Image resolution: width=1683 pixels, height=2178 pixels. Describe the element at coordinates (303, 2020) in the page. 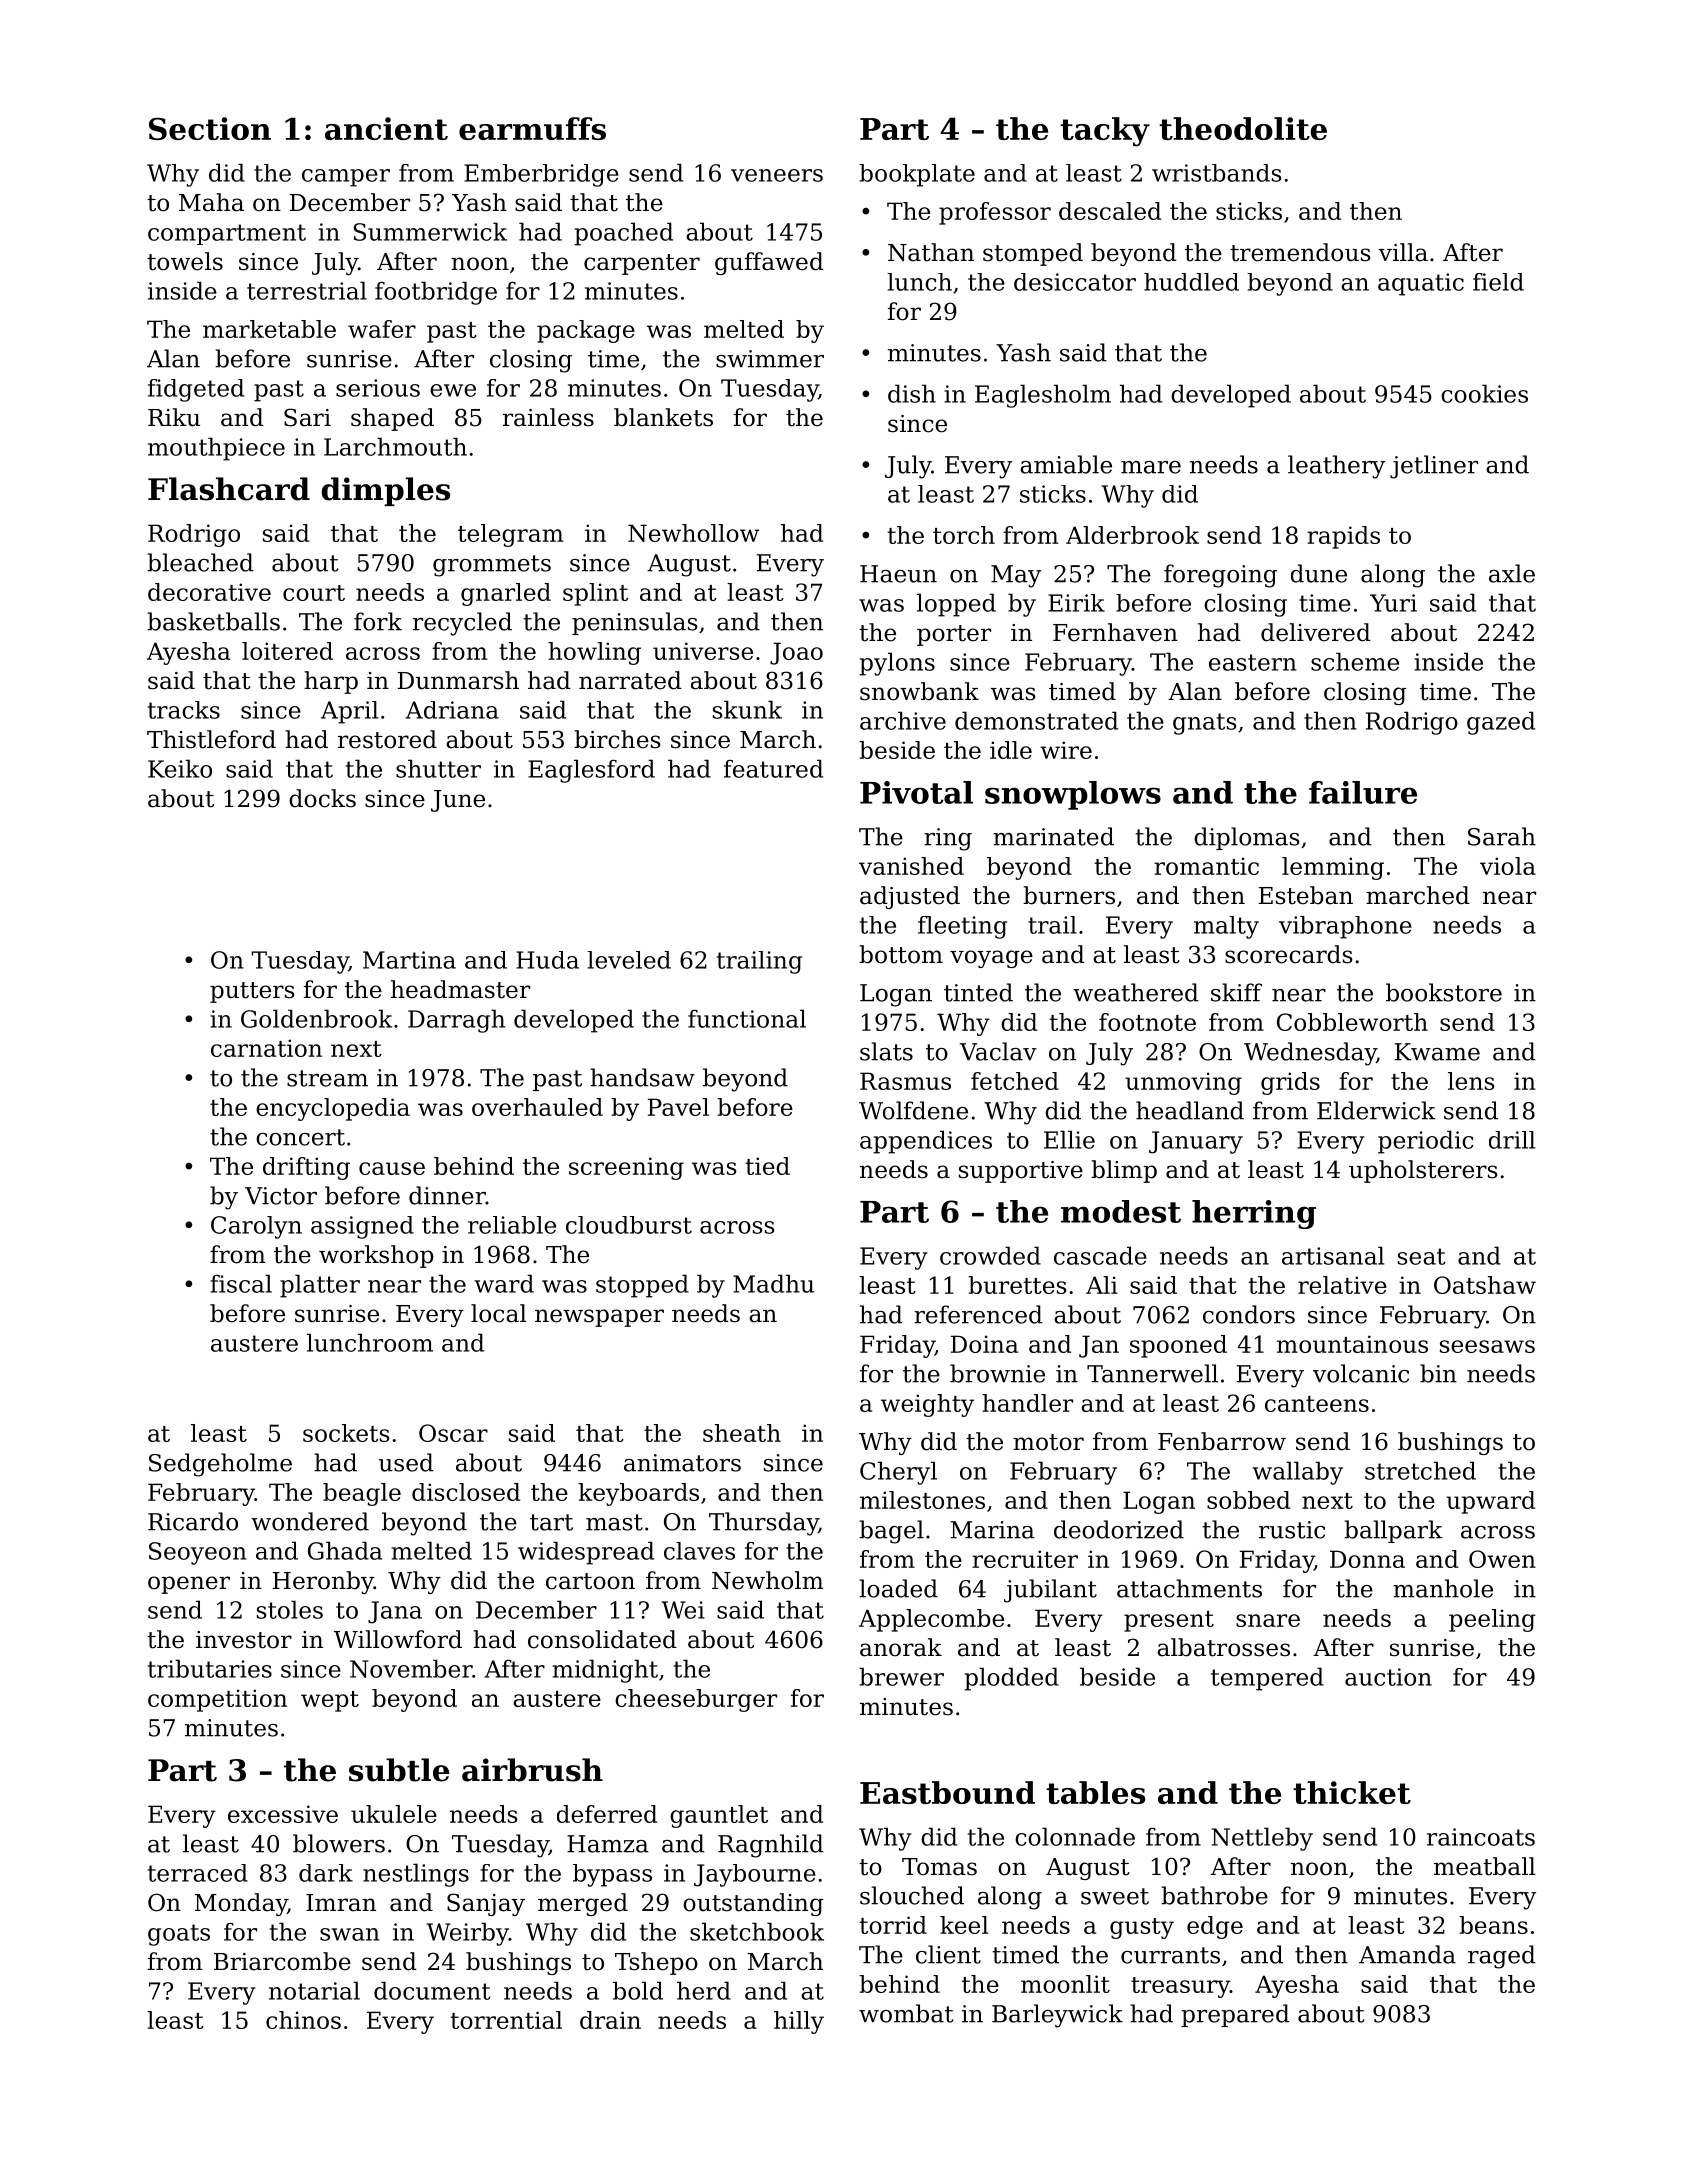

I see `chinos` at that location.
